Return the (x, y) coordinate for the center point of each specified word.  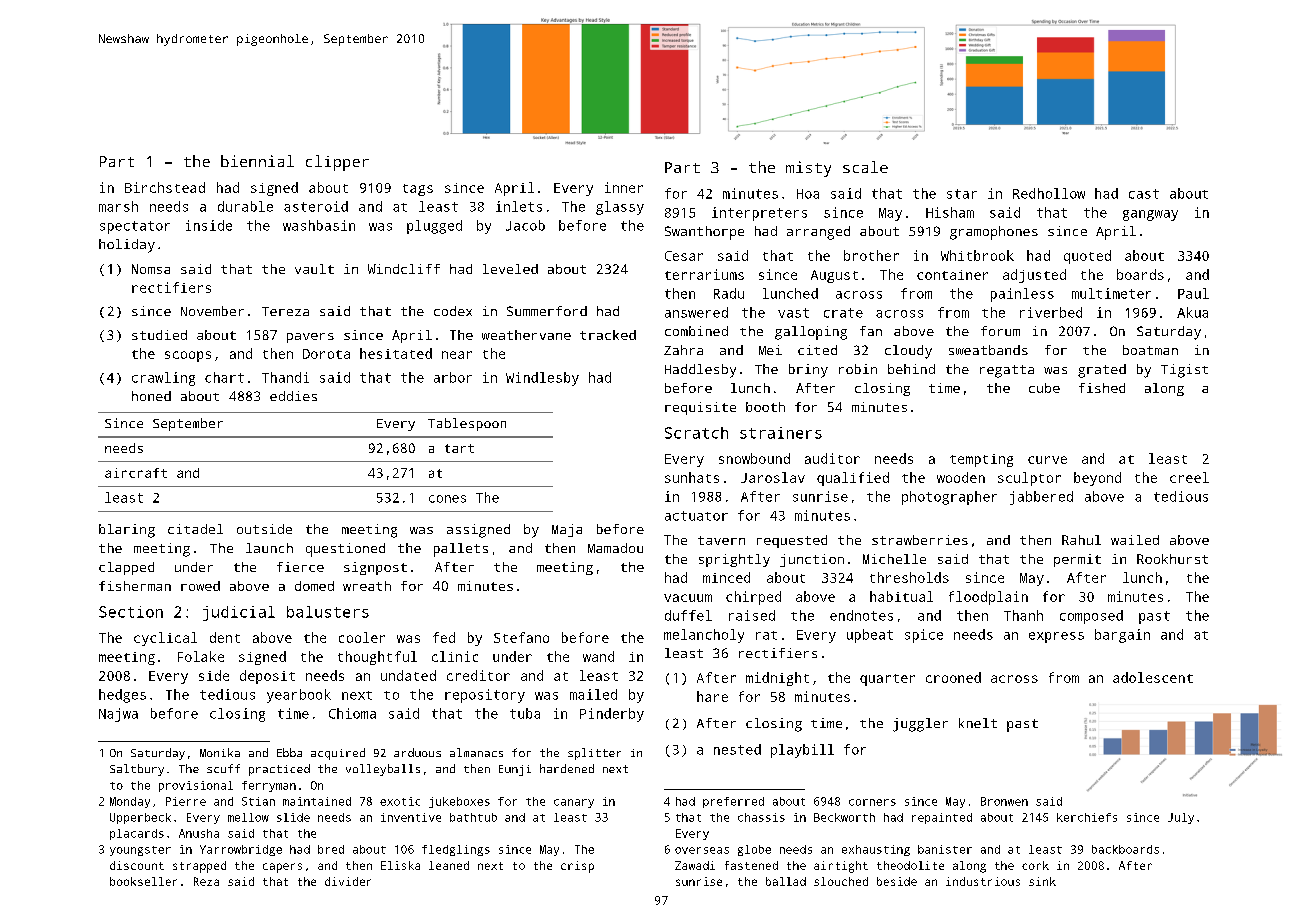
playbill (802, 751)
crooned (953, 677)
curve (1047, 460)
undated (408, 675)
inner (624, 187)
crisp (577, 867)
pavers (310, 338)
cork (1035, 865)
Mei (770, 350)
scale (865, 167)
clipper (337, 163)
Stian (258, 801)
